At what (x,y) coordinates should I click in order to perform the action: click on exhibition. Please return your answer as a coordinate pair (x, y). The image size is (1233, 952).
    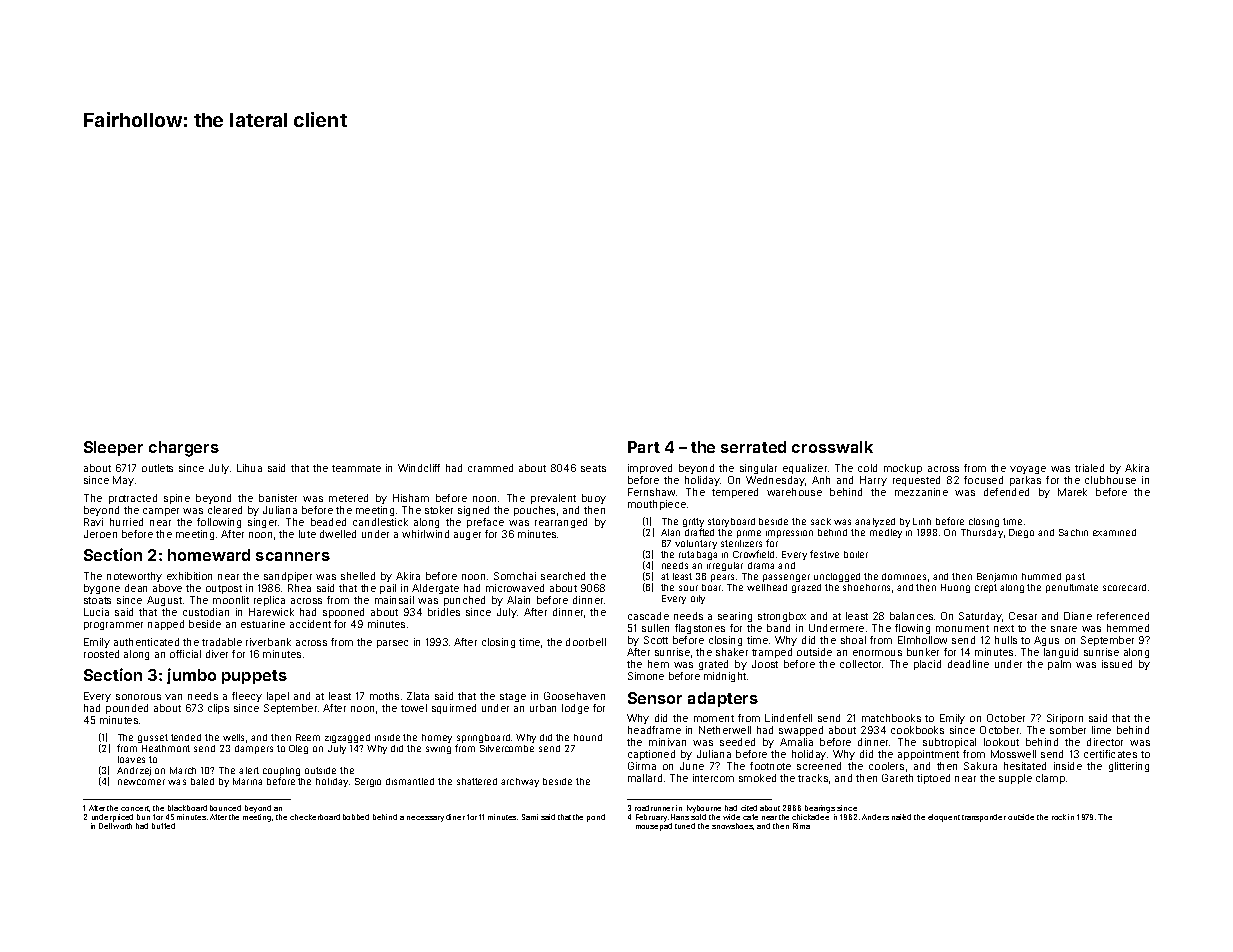
    Looking at the image, I should click on (189, 576).
